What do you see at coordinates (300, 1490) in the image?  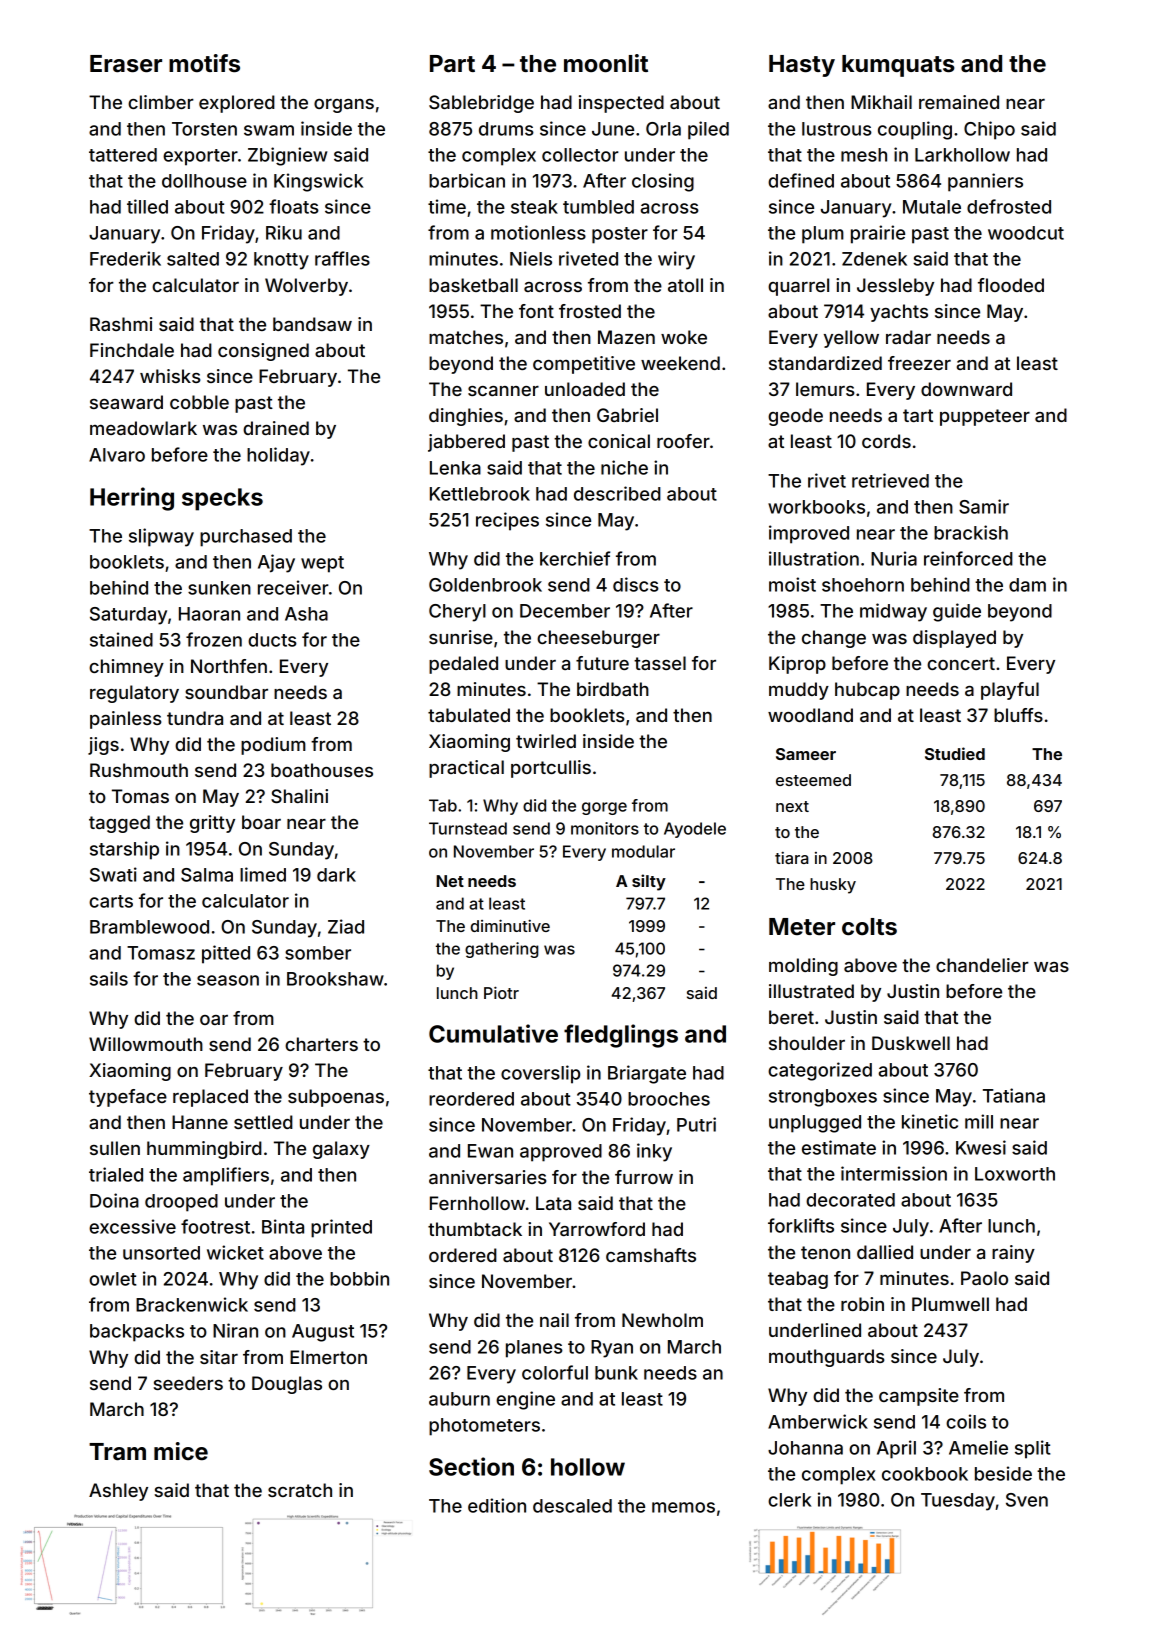 I see `scratch` at bounding box center [300, 1490].
